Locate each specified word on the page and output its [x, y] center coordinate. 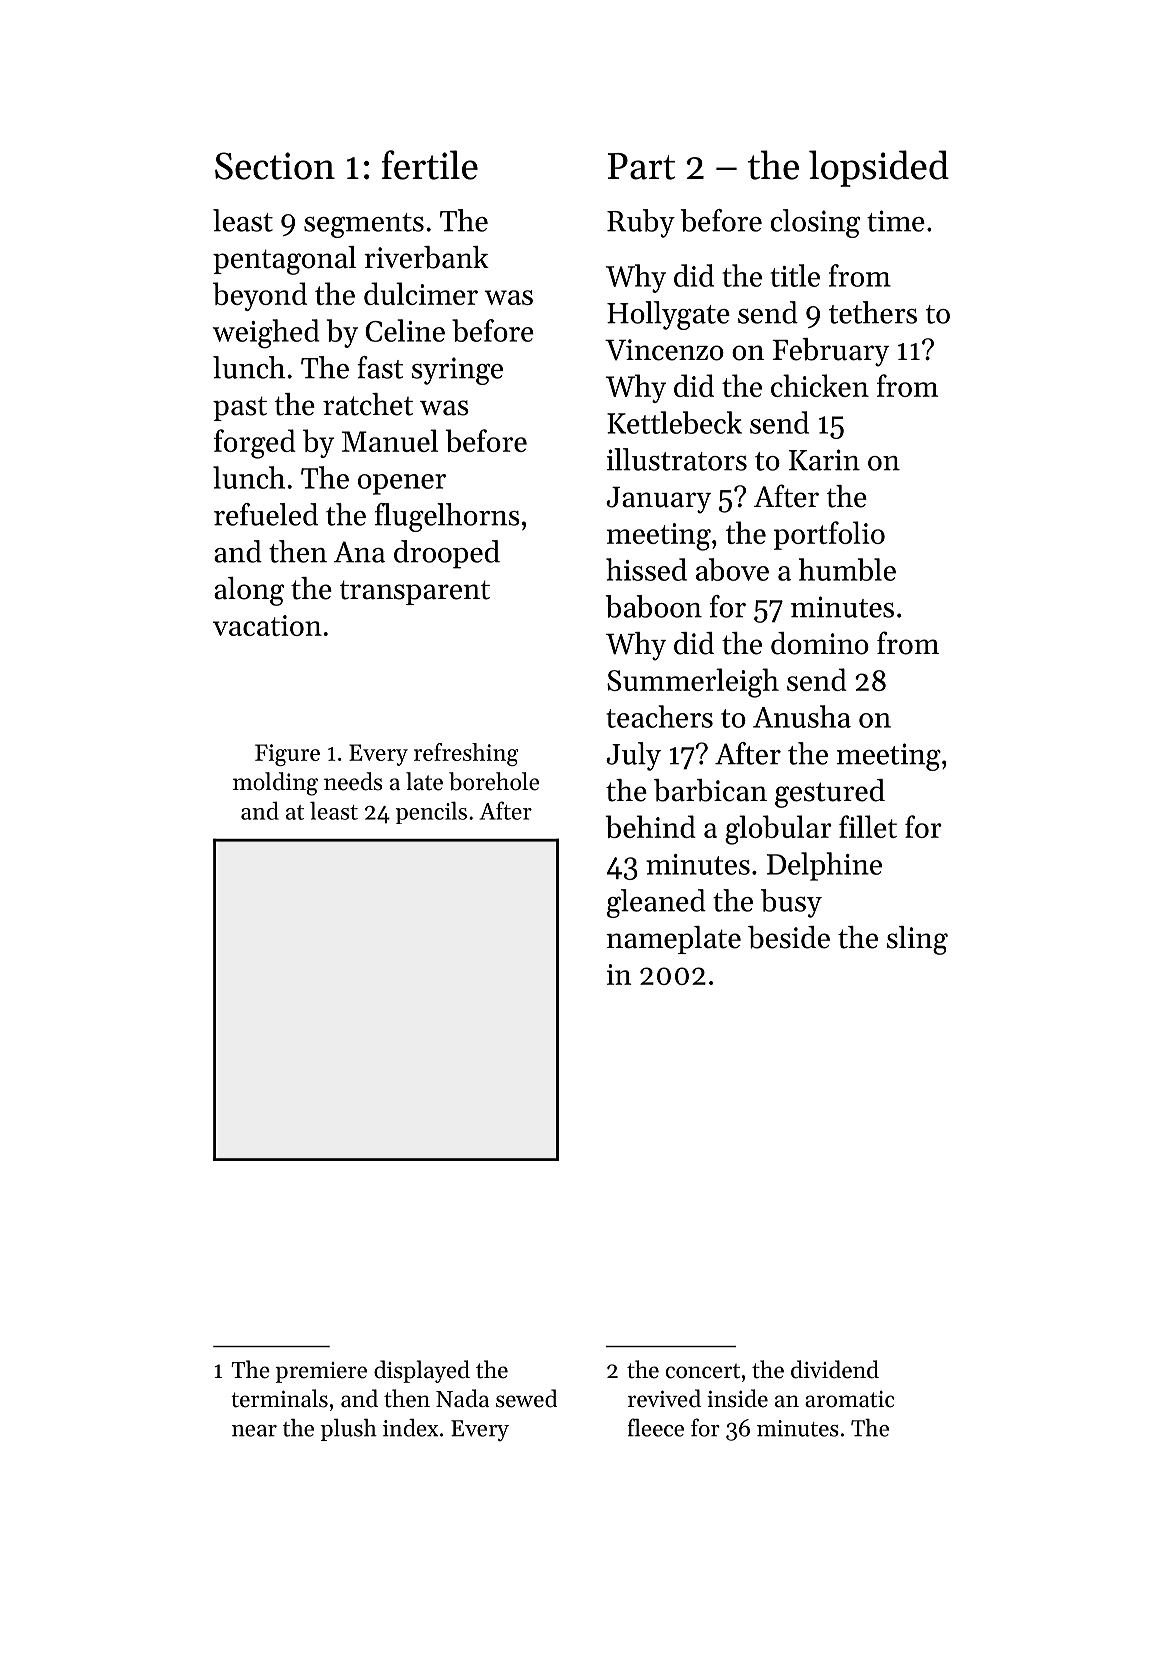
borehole [494, 781]
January [658, 500]
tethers [873, 312]
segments [364, 225]
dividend [835, 1369]
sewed [526, 1398]
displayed [422, 1371]
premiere [321, 1372]
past [240, 409]
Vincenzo [664, 350]
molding [275, 784]
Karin [824, 460]
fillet [868, 826]
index [410, 1428]
